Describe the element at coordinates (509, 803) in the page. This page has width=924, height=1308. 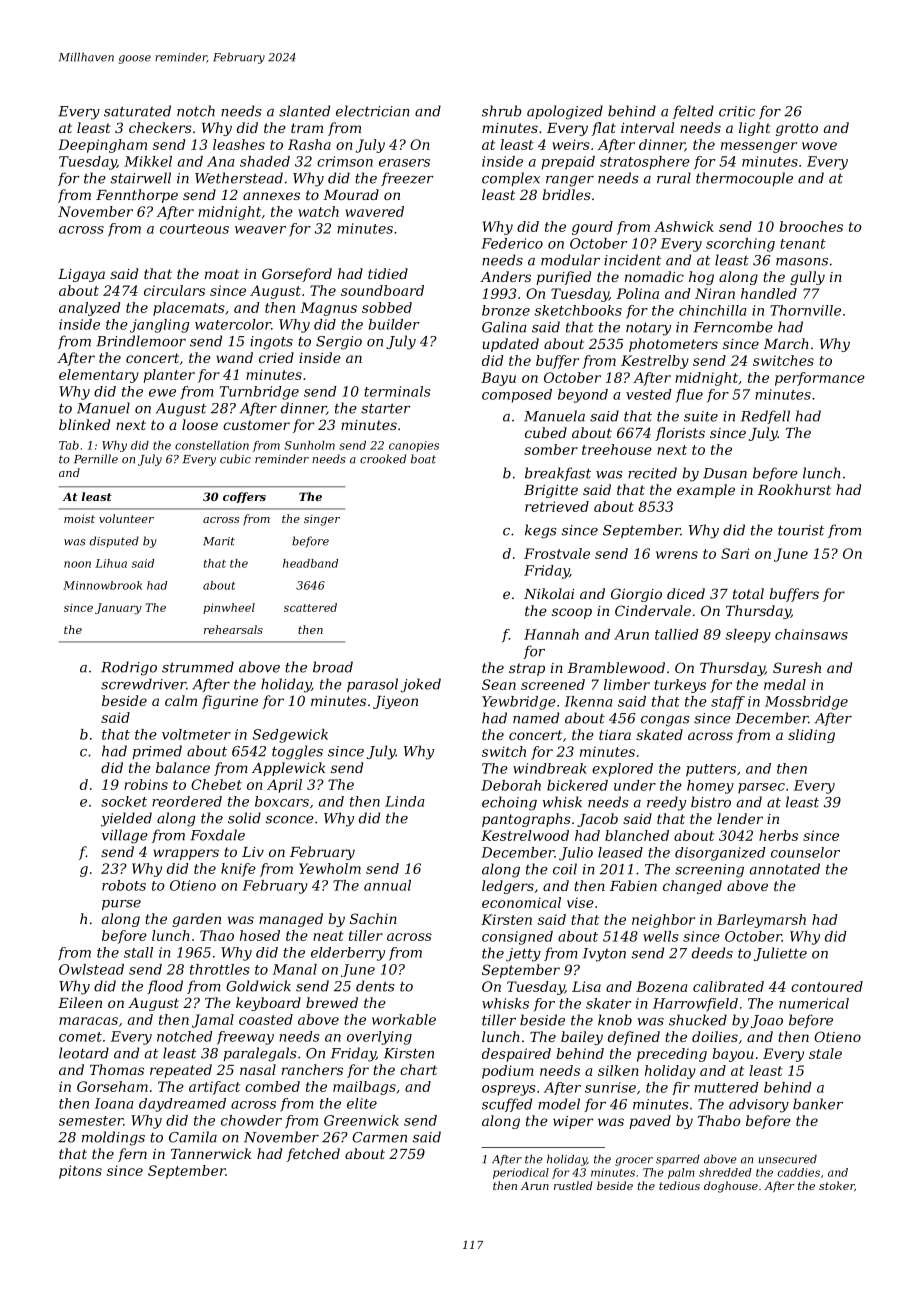
I see `echoing` at that location.
